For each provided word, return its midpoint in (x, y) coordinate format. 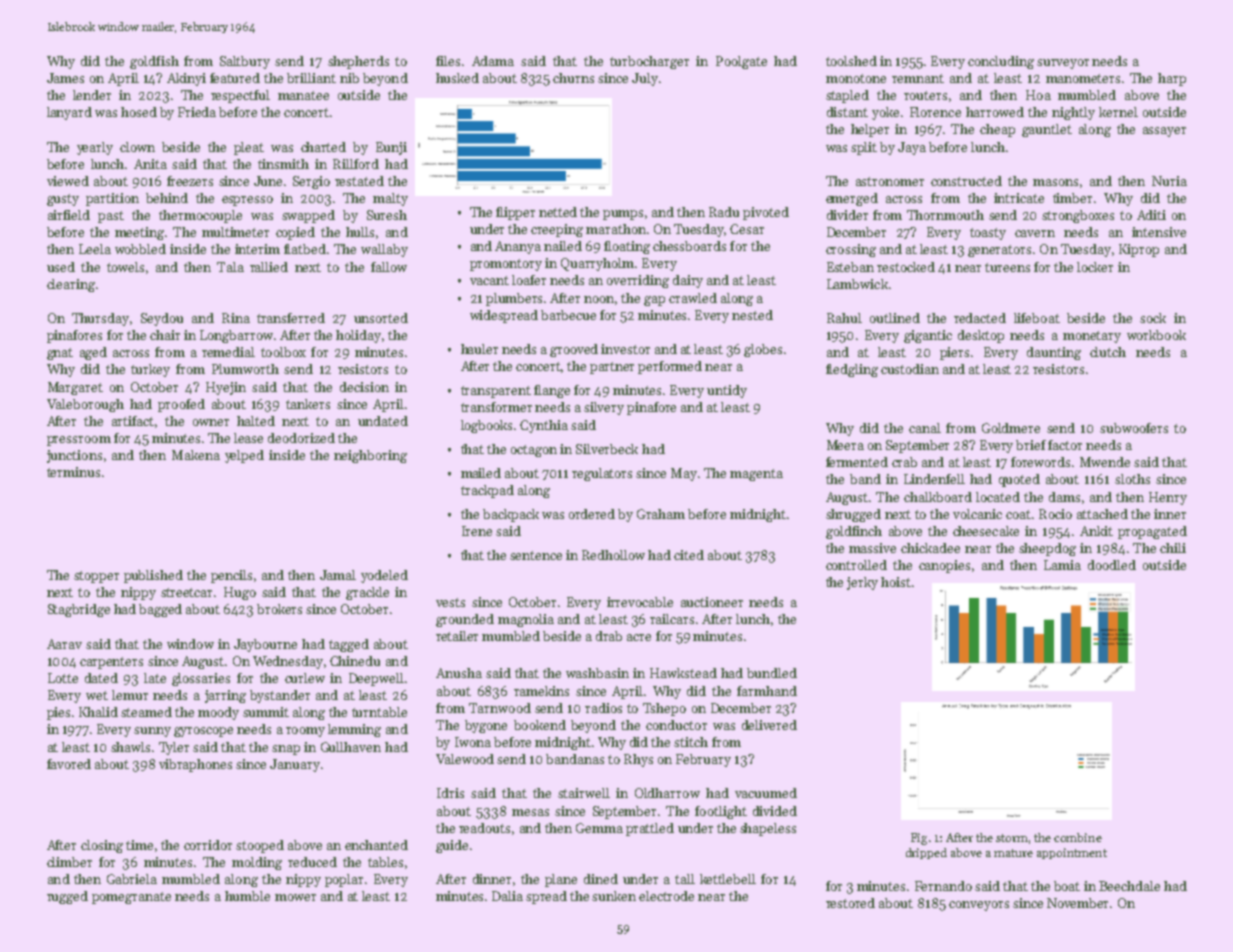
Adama (493, 61)
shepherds (358, 62)
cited (689, 555)
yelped (244, 456)
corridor (208, 845)
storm (1012, 838)
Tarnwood (500, 708)
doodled (1112, 565)
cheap (997, 130)
